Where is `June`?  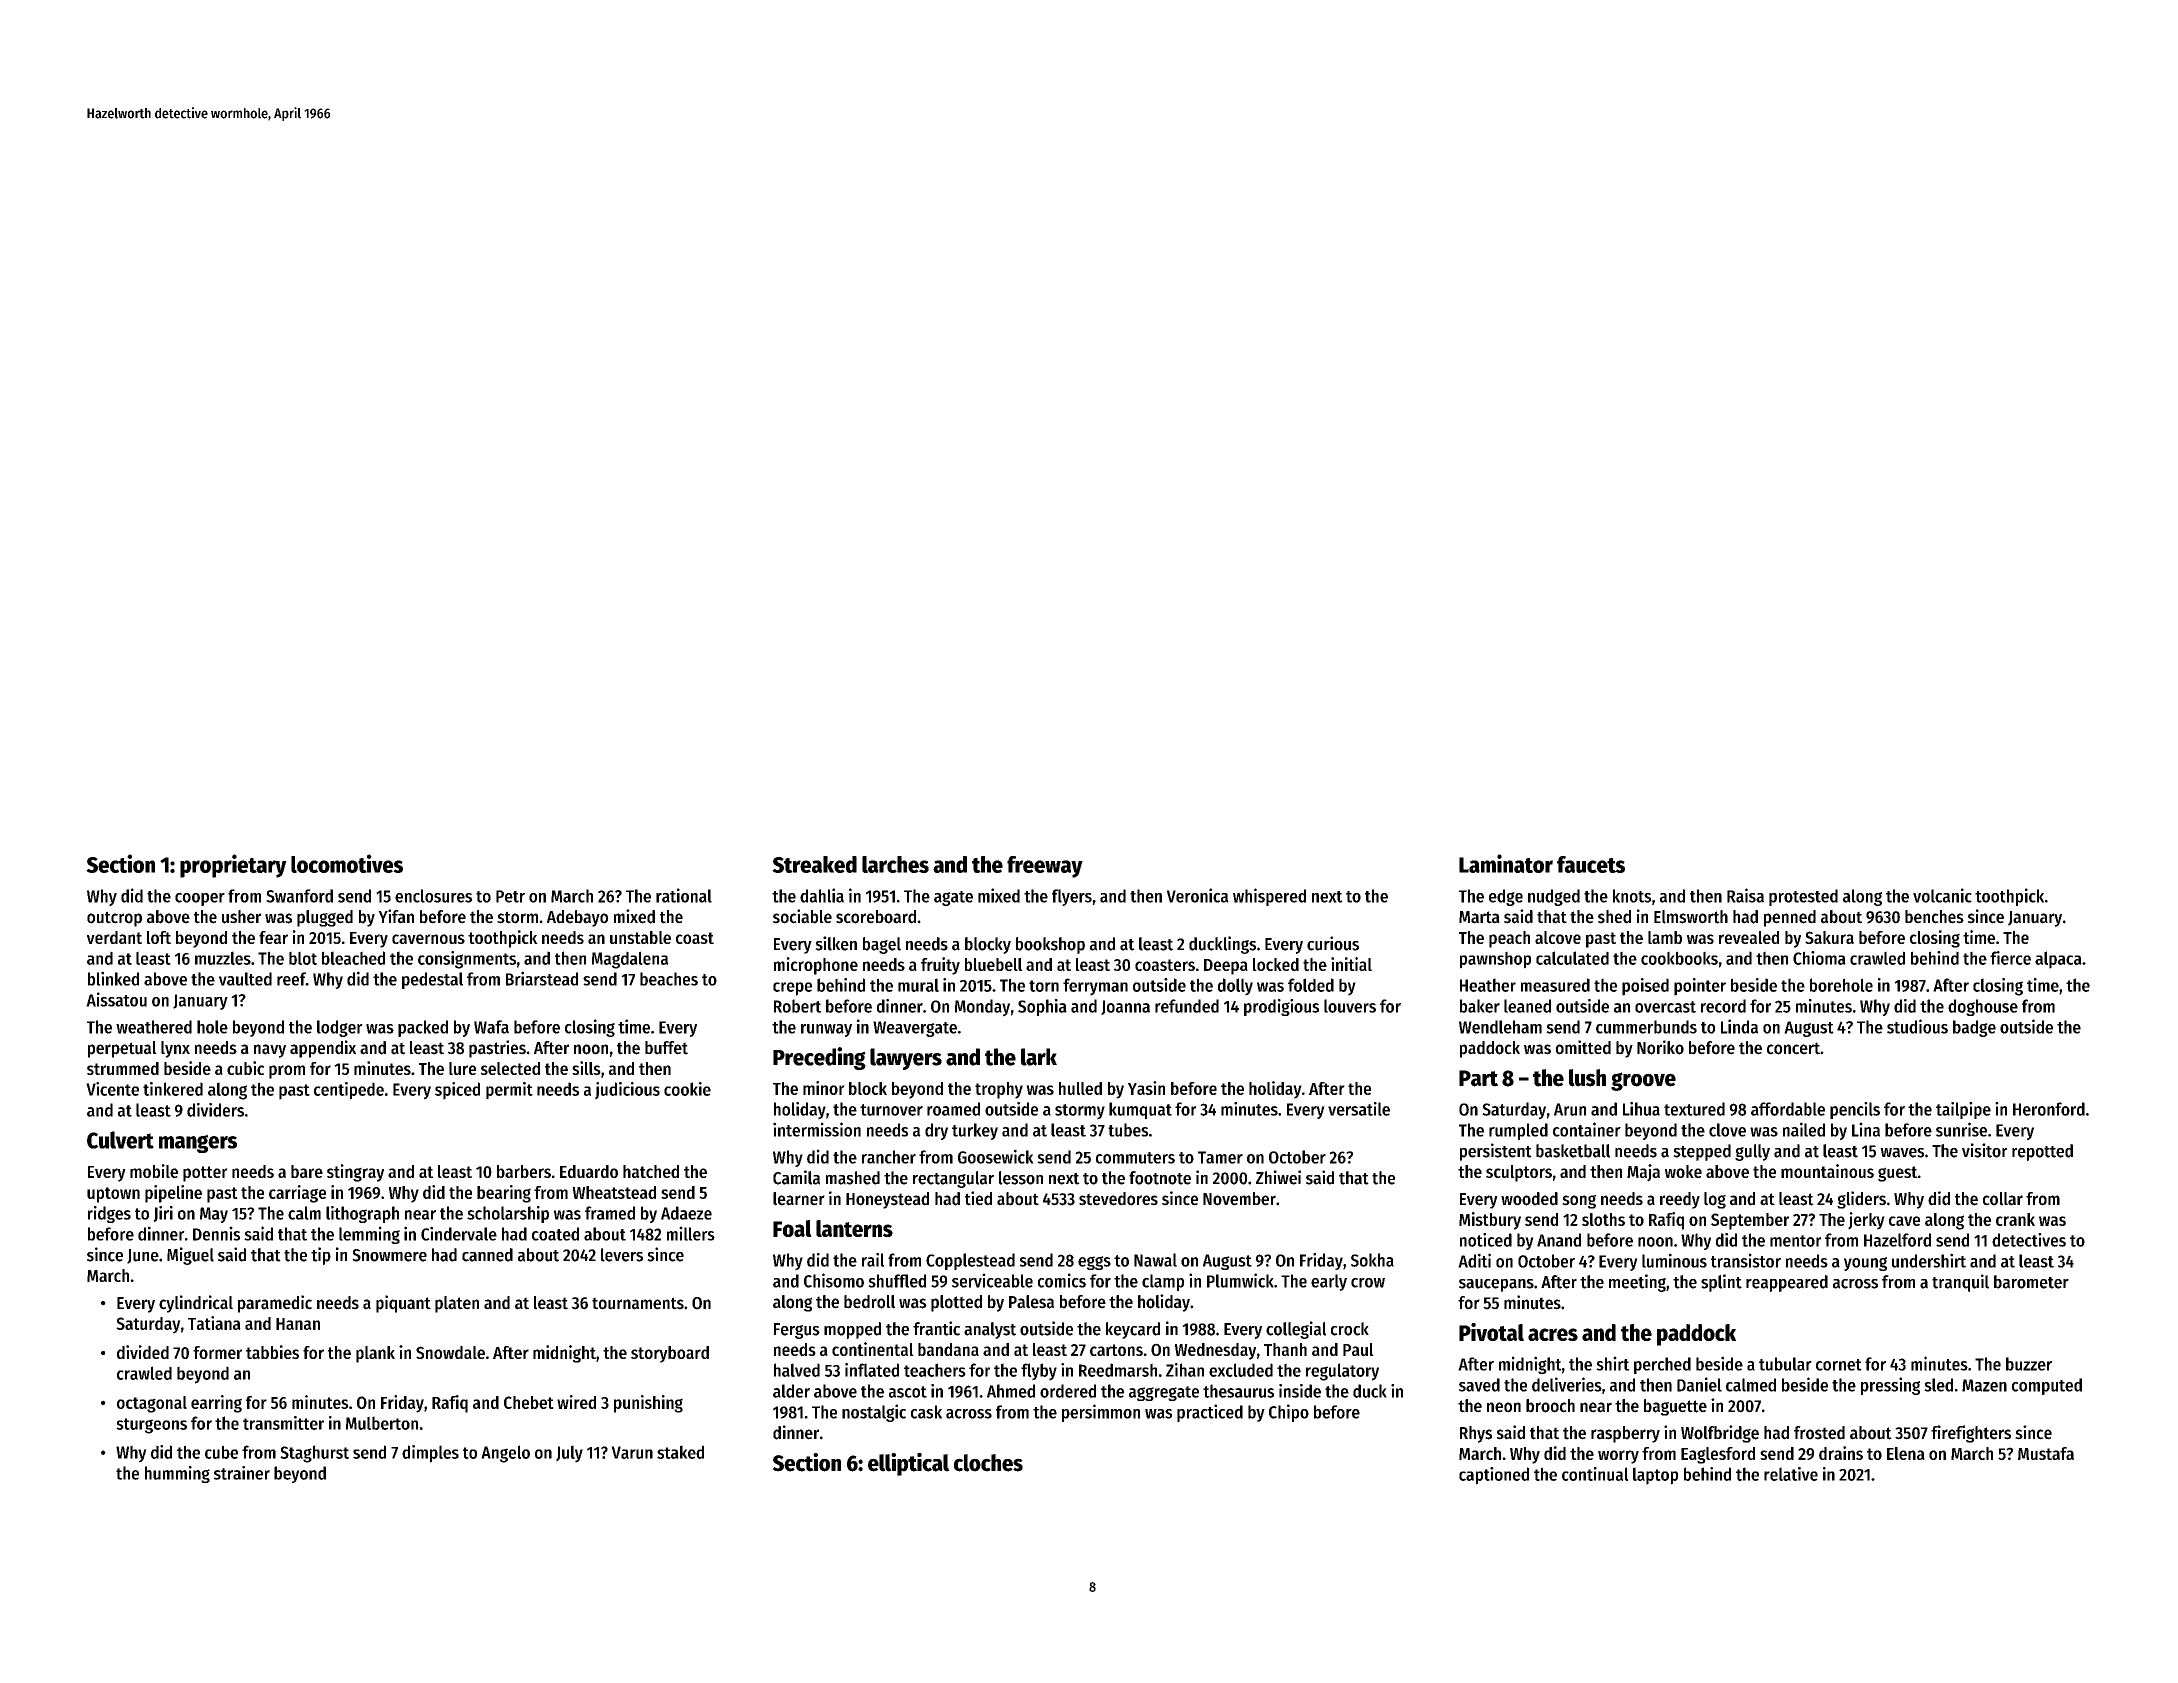 June is located at coordinates (143, 1256).
